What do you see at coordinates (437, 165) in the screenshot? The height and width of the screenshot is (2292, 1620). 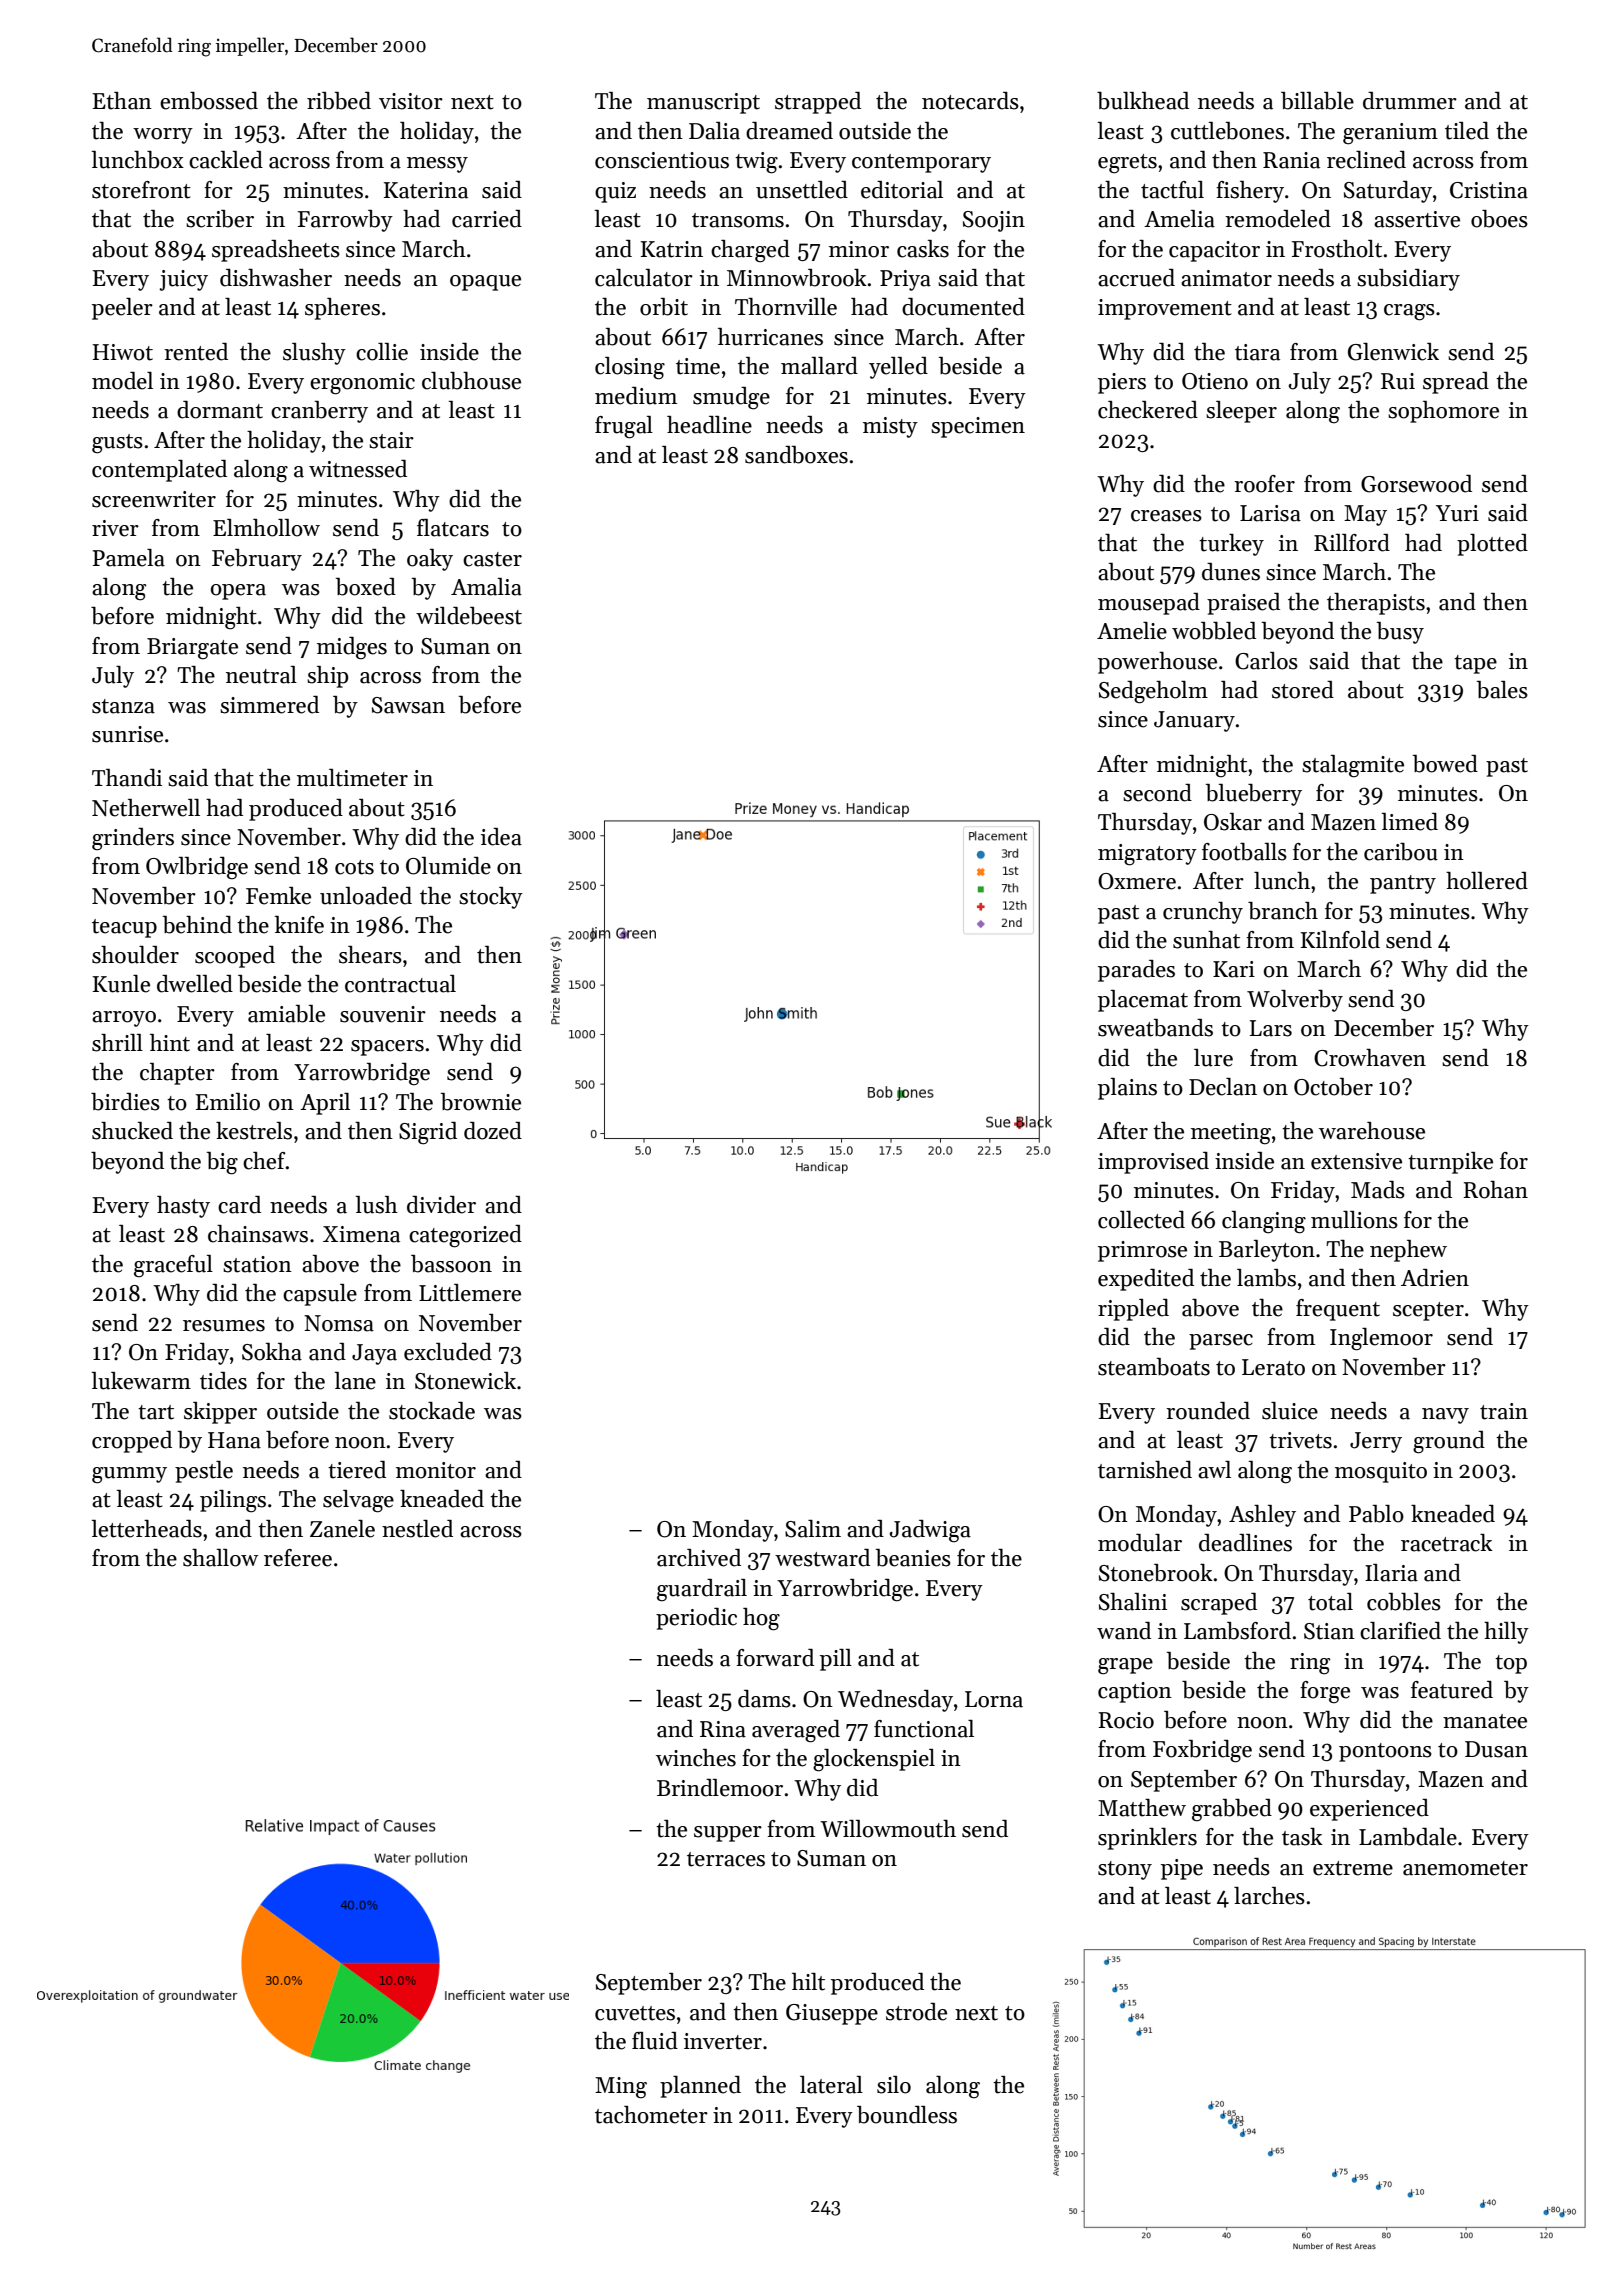 I see `messy` at bounding box center [437, 165].
